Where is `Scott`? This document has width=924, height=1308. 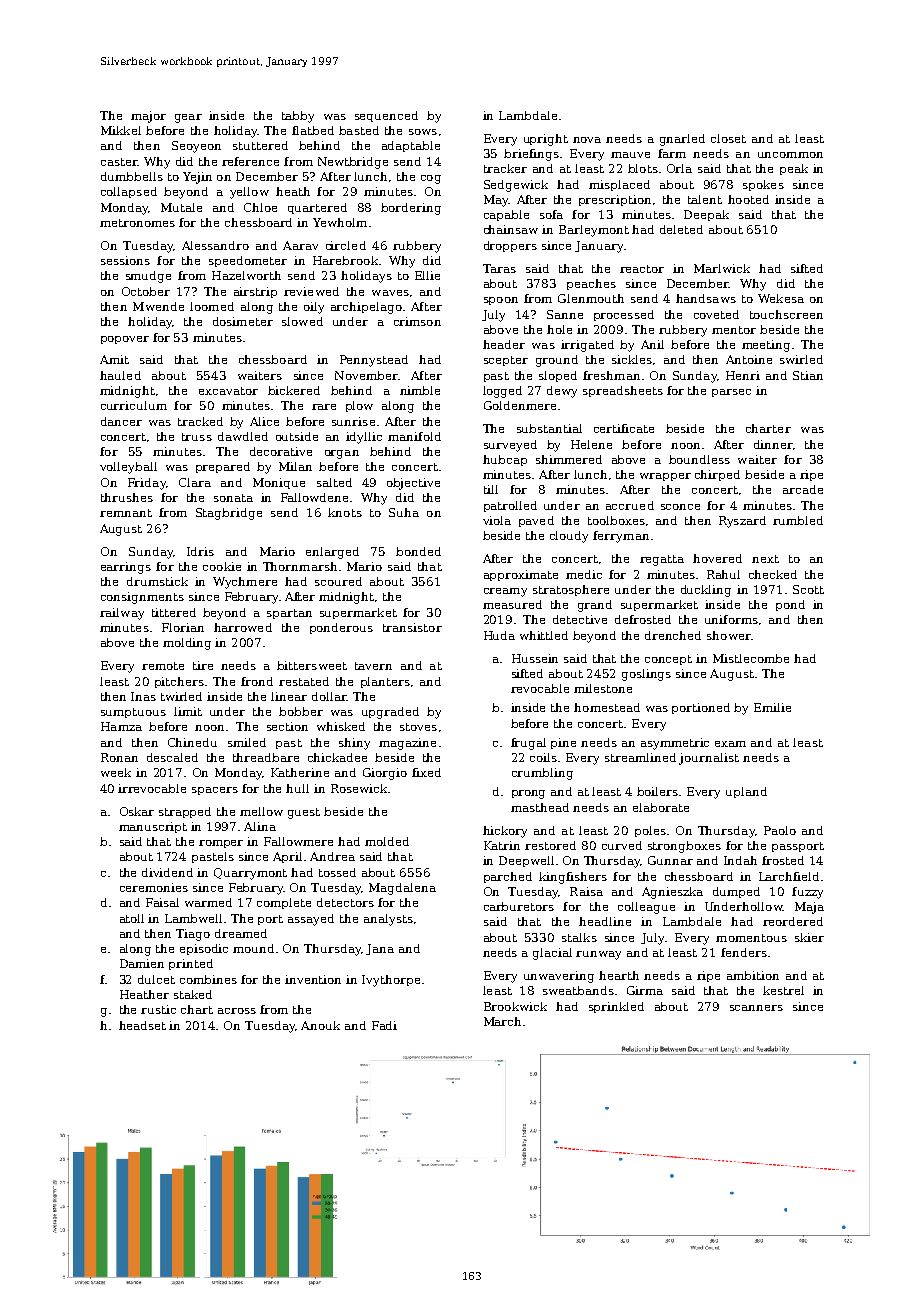
Scott is located at coordinates (808, 589).
